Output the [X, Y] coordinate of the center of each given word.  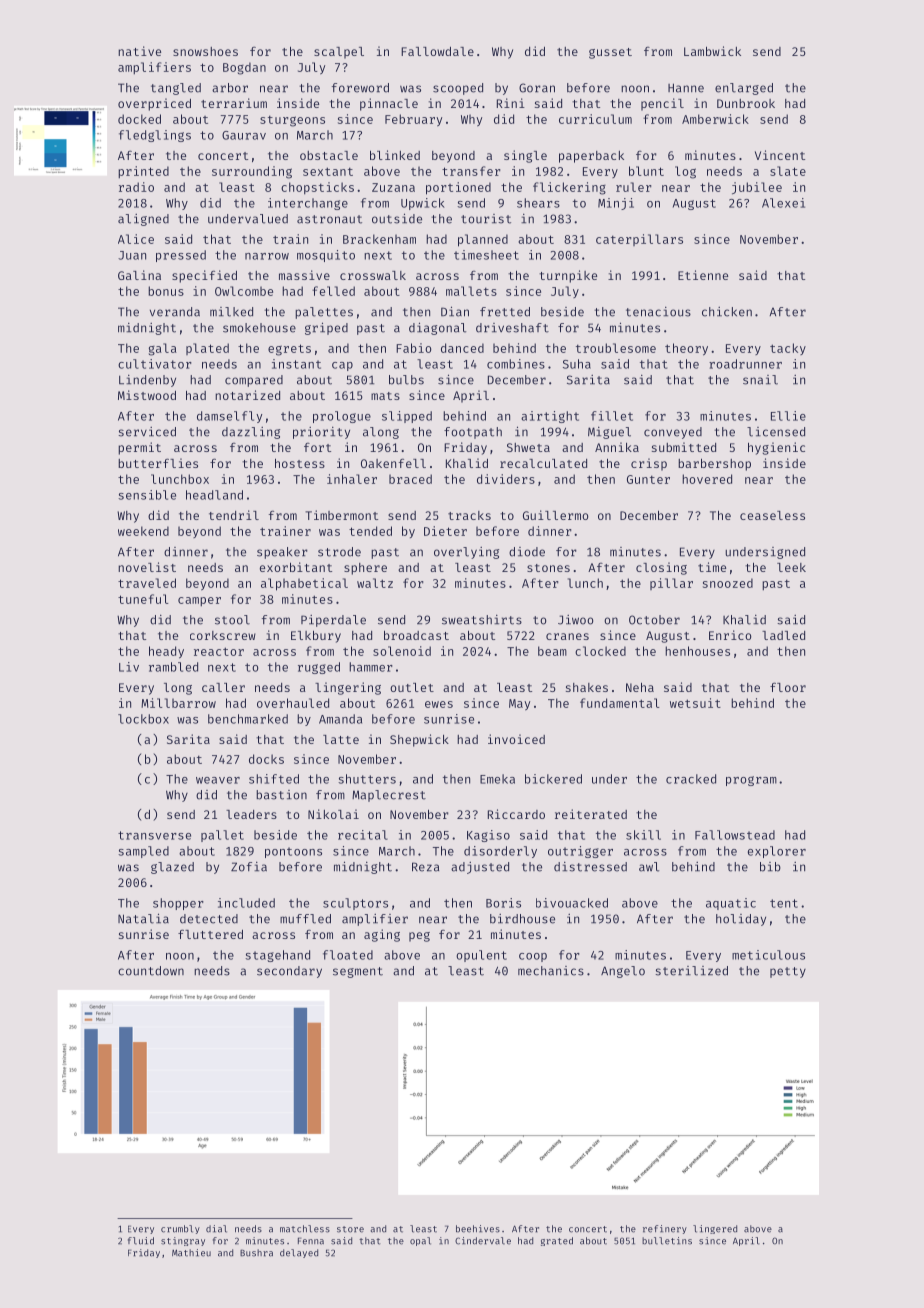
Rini [511, 103]
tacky [788, 349]
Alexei [783, 203]
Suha [577, 364]
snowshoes [205, 51]
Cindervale [483, 1241]
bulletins [667, 1241]
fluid [141, 1241]
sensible [147, 495]
